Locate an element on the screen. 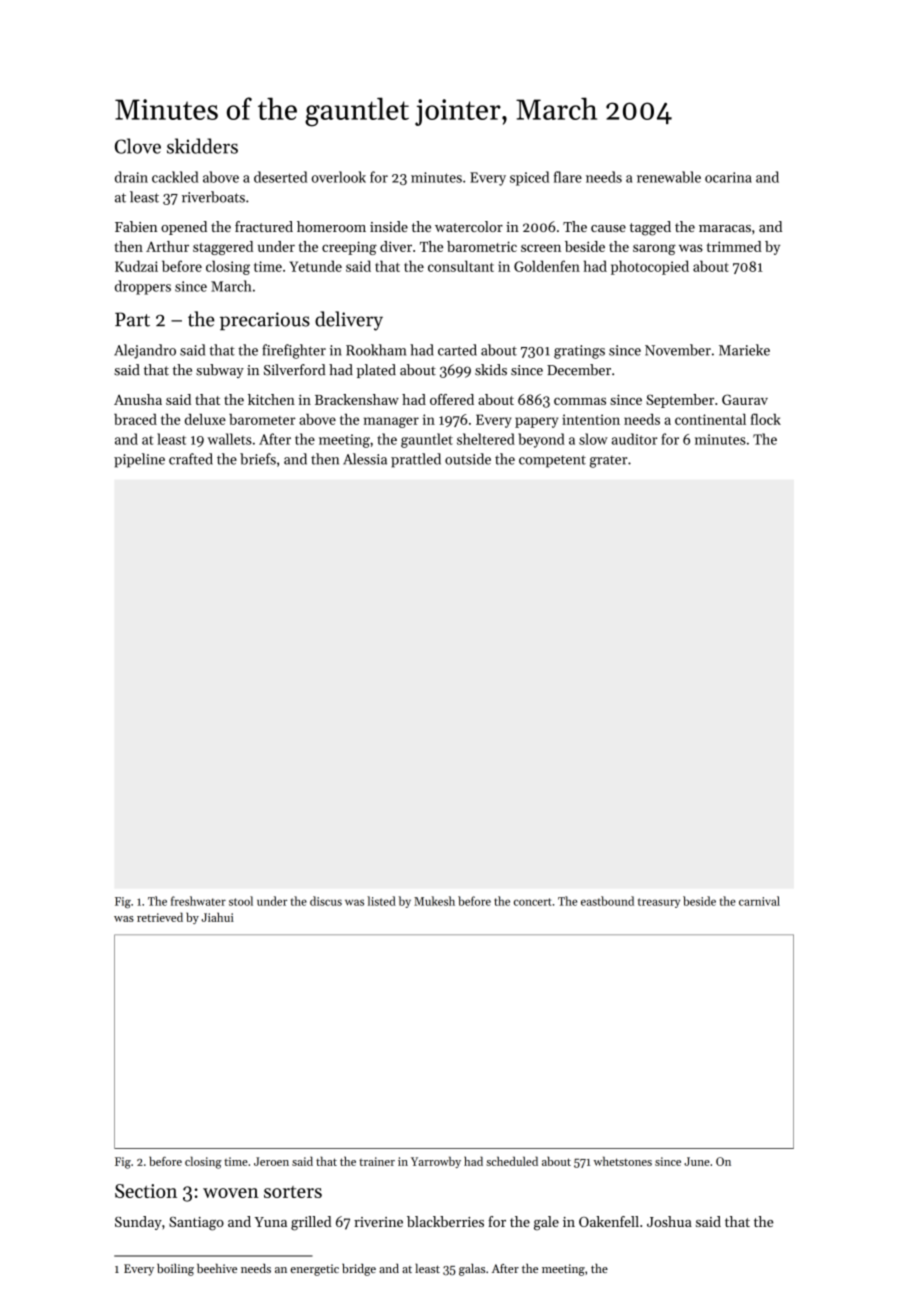 Image resolution: width=908 pixels, height=1316 pixels. carted is located at coordinates (457, 350).
